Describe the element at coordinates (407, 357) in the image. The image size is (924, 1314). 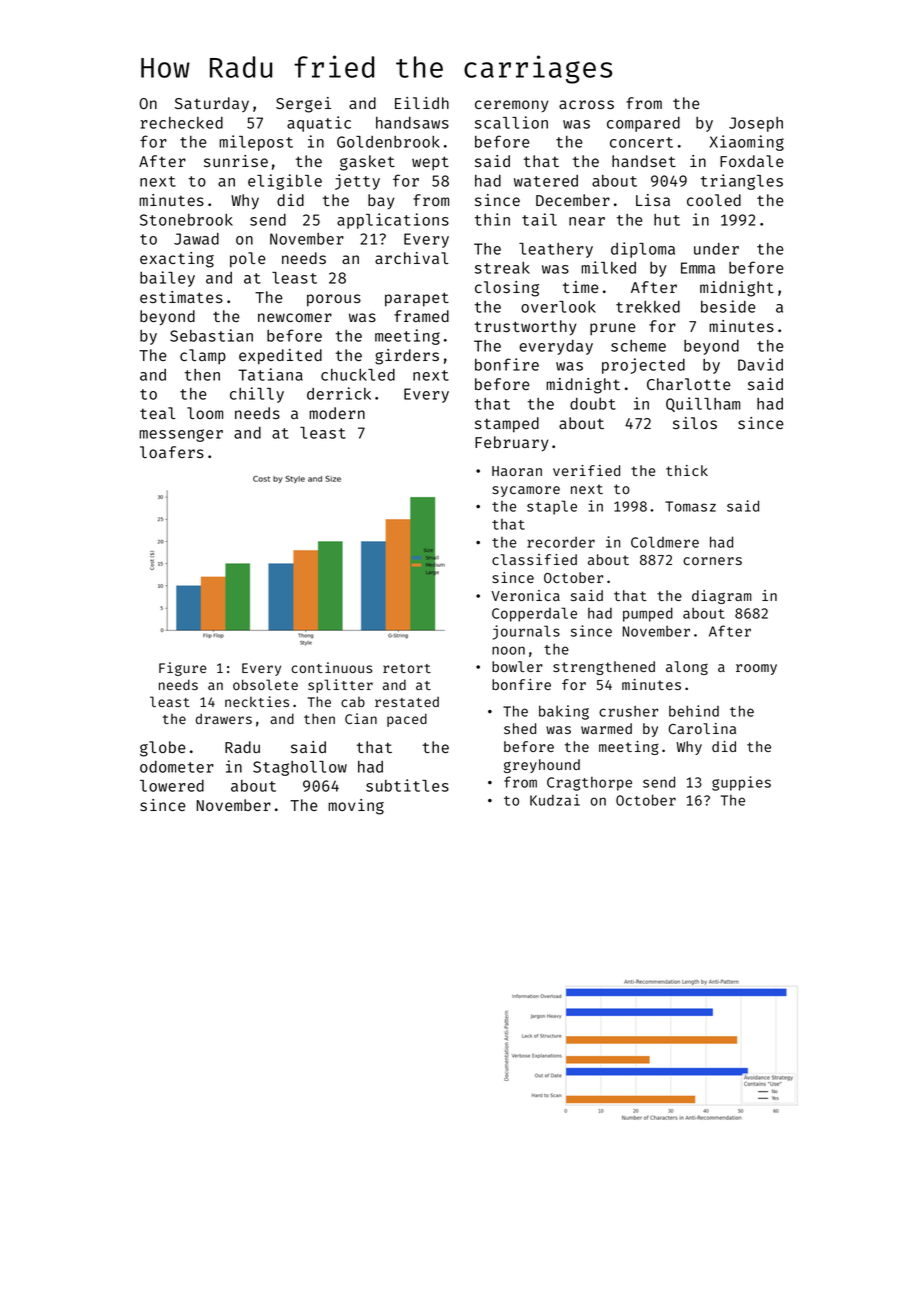
I see `girders` at that location.
